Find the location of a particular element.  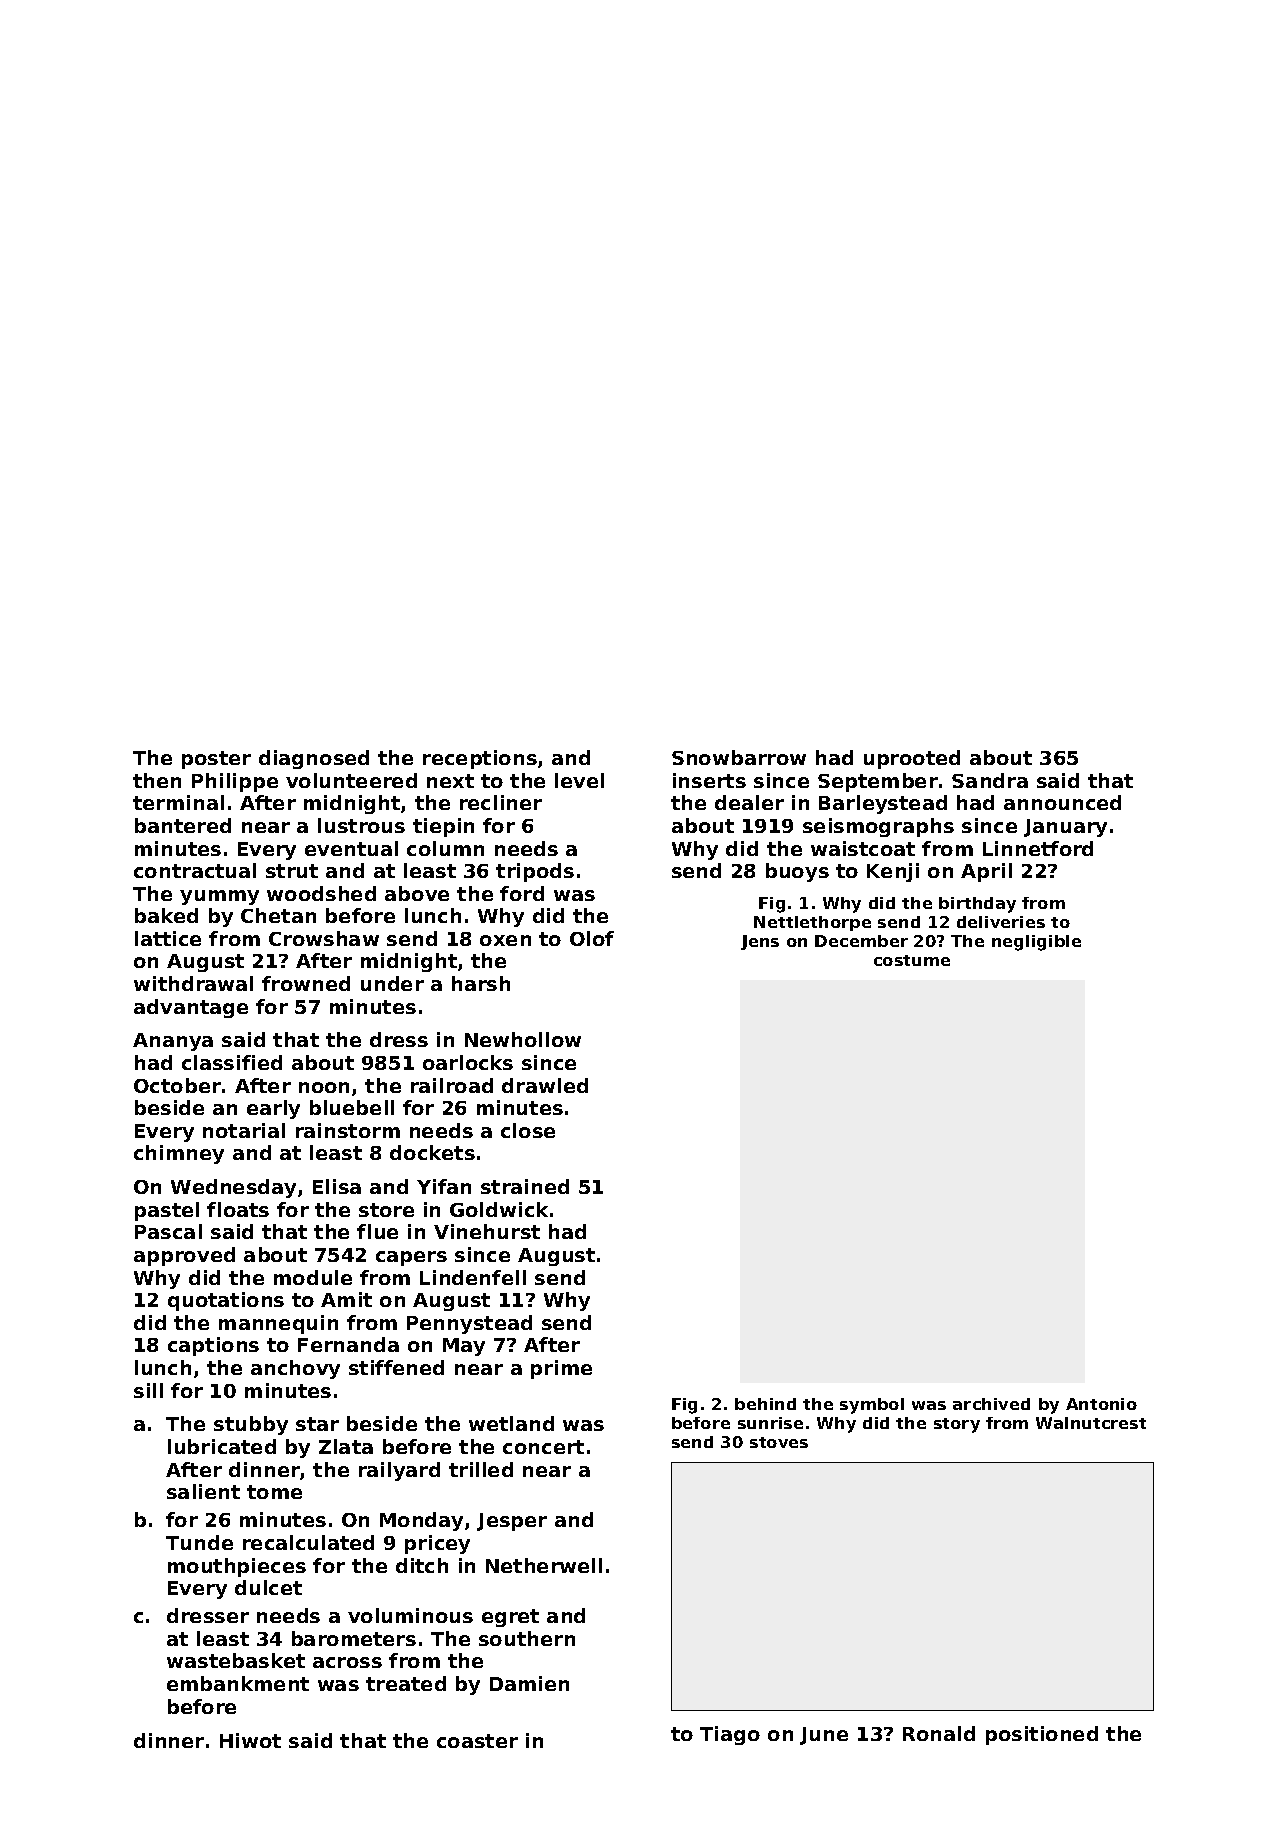

June is located at coordinates (824, 1736).
